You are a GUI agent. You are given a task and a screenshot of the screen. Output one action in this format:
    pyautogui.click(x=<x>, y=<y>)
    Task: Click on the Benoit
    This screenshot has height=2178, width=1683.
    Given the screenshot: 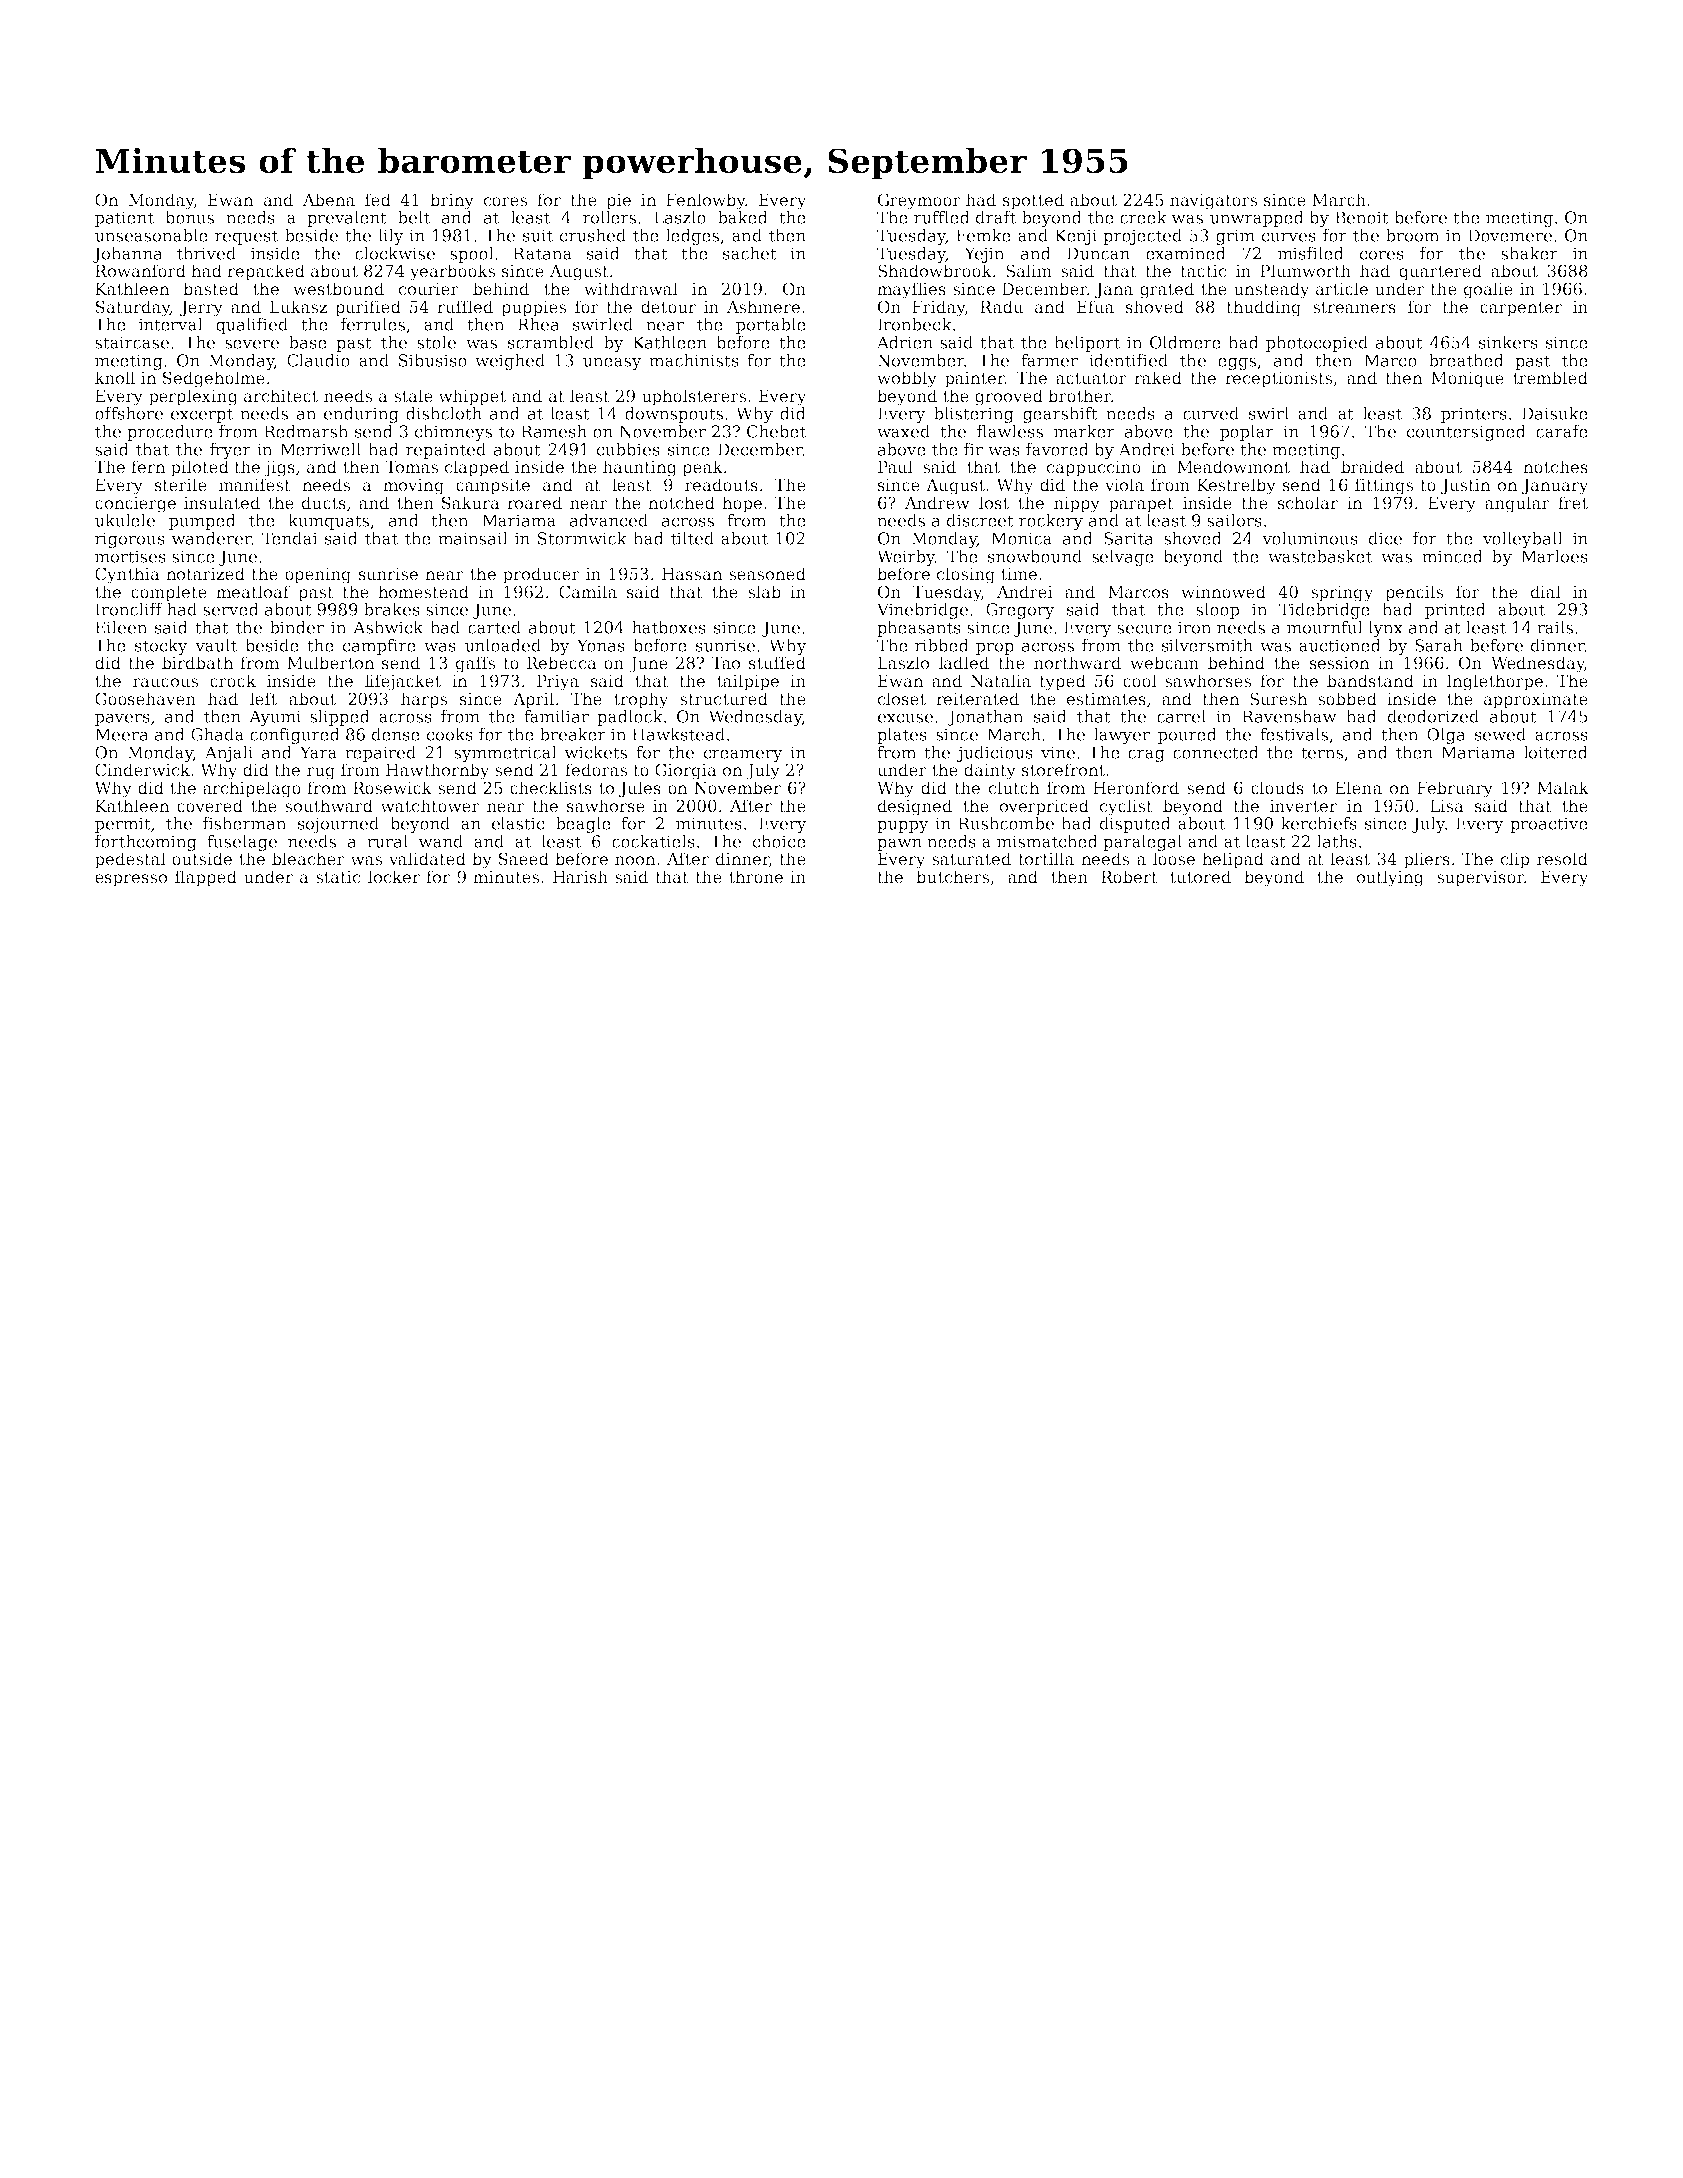 What is the action you would take?
    pyautogui.click(x=1362, y=217)
